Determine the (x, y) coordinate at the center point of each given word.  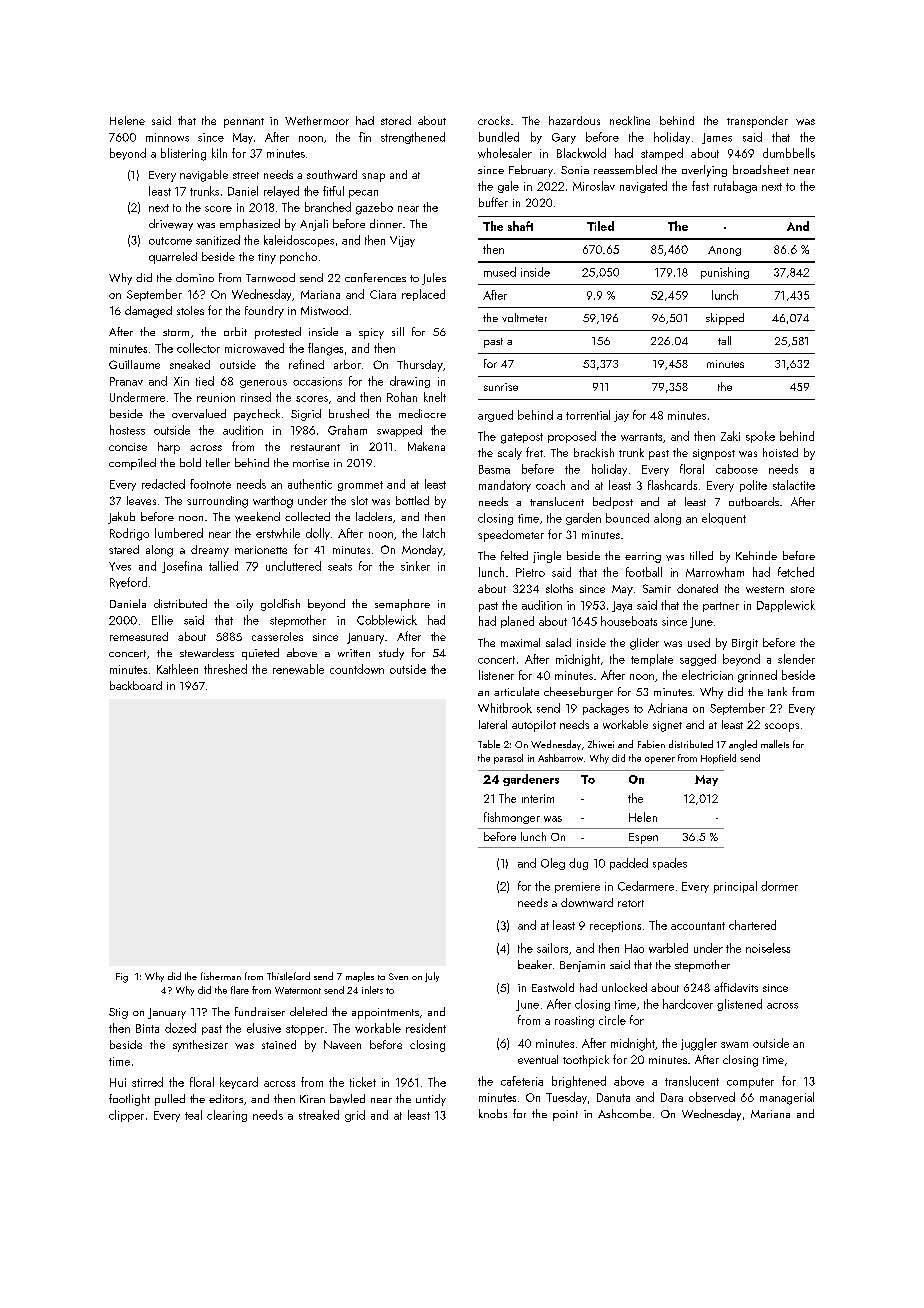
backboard (136, 685)
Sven (398, 976)
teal (193, 1115)
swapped (399, 431)
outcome (170, 241)
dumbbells (789, 153)
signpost (714, 454)
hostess (127, 430)
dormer (779, 886)
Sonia (575, 170)
